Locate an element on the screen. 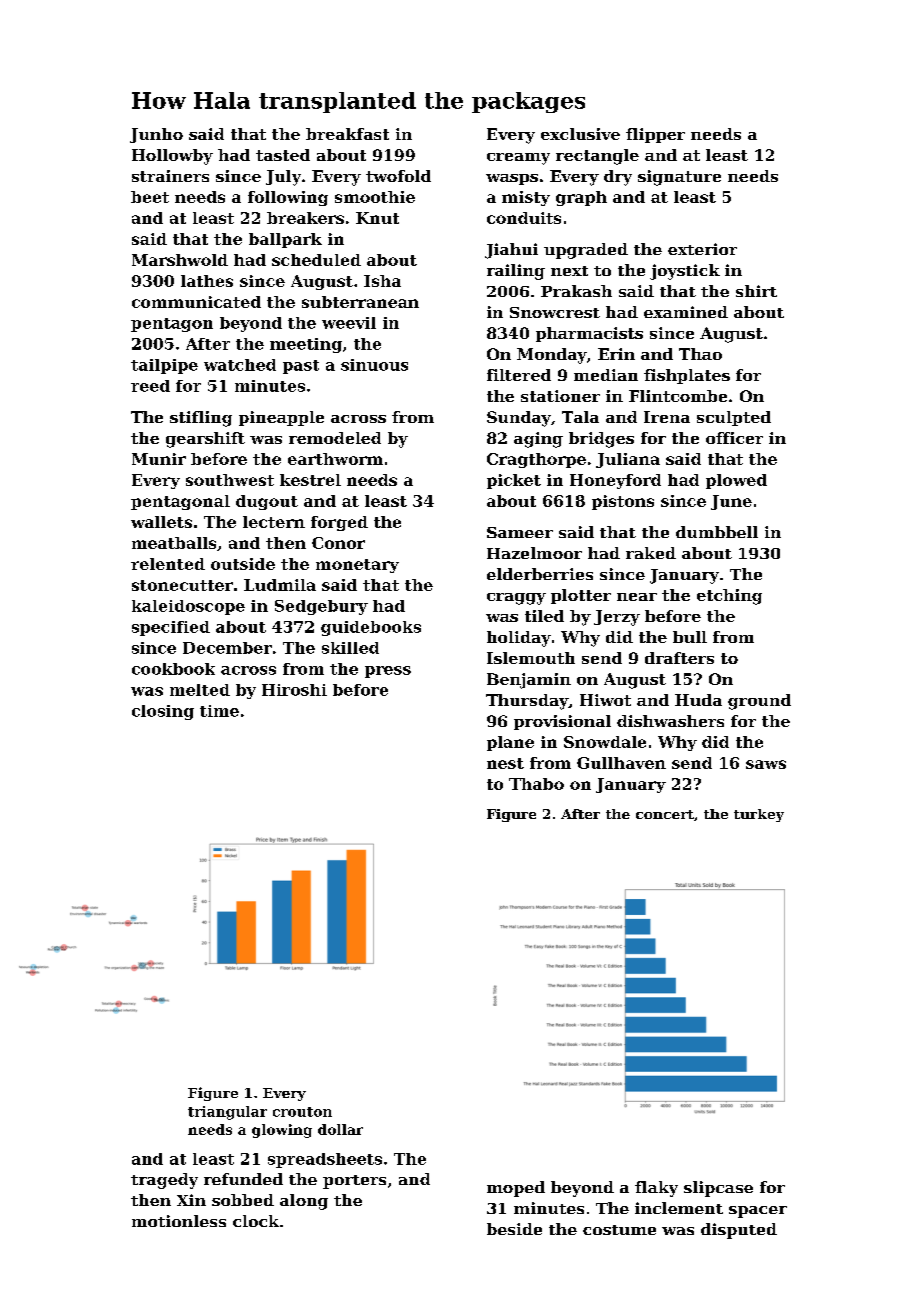 Image resolution: width=924 pixels, height=1314 pixels. creamy is located at coordinates (518, 159).
